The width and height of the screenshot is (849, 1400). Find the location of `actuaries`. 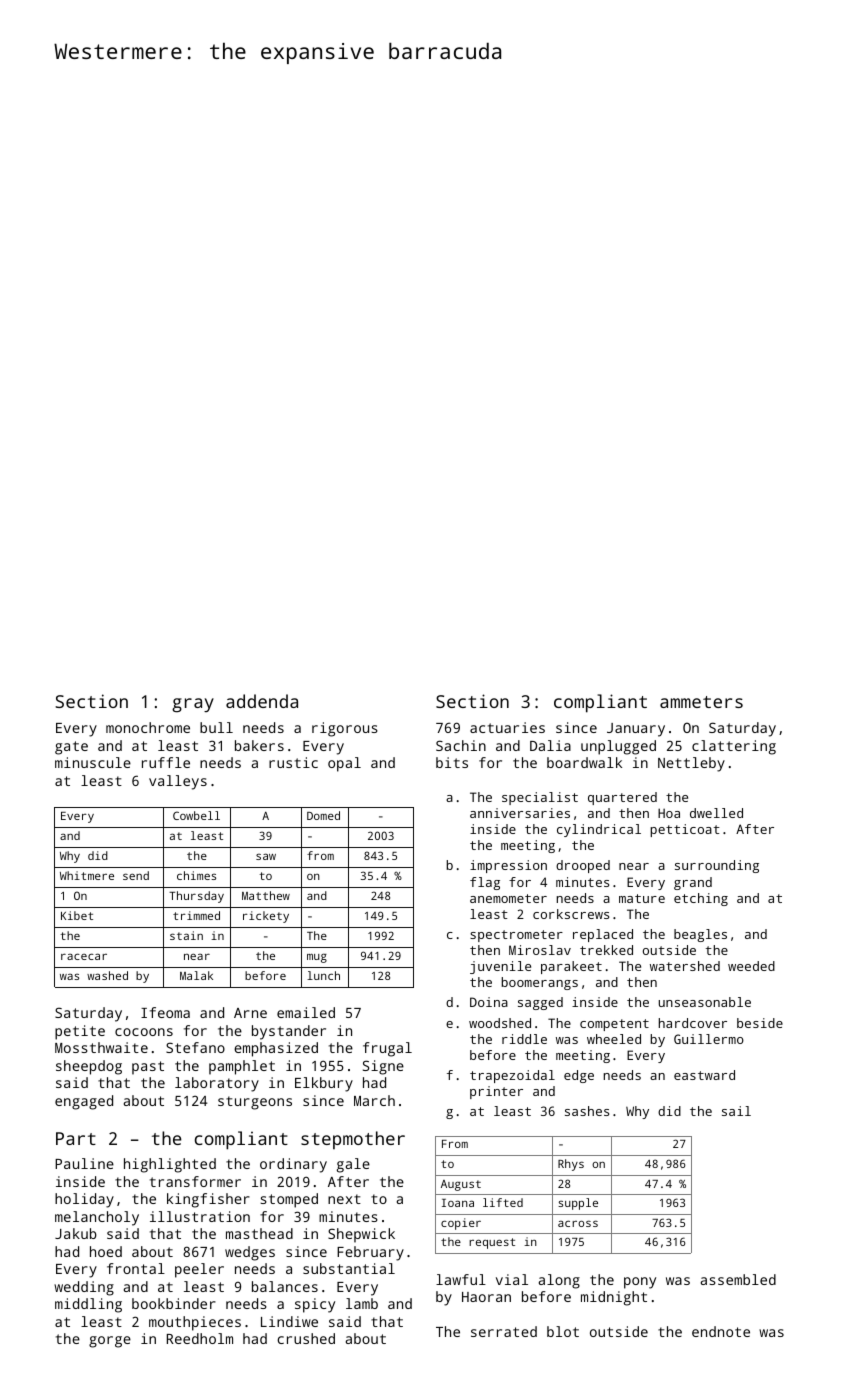

actuaries is located at coordinates (507, 727).
